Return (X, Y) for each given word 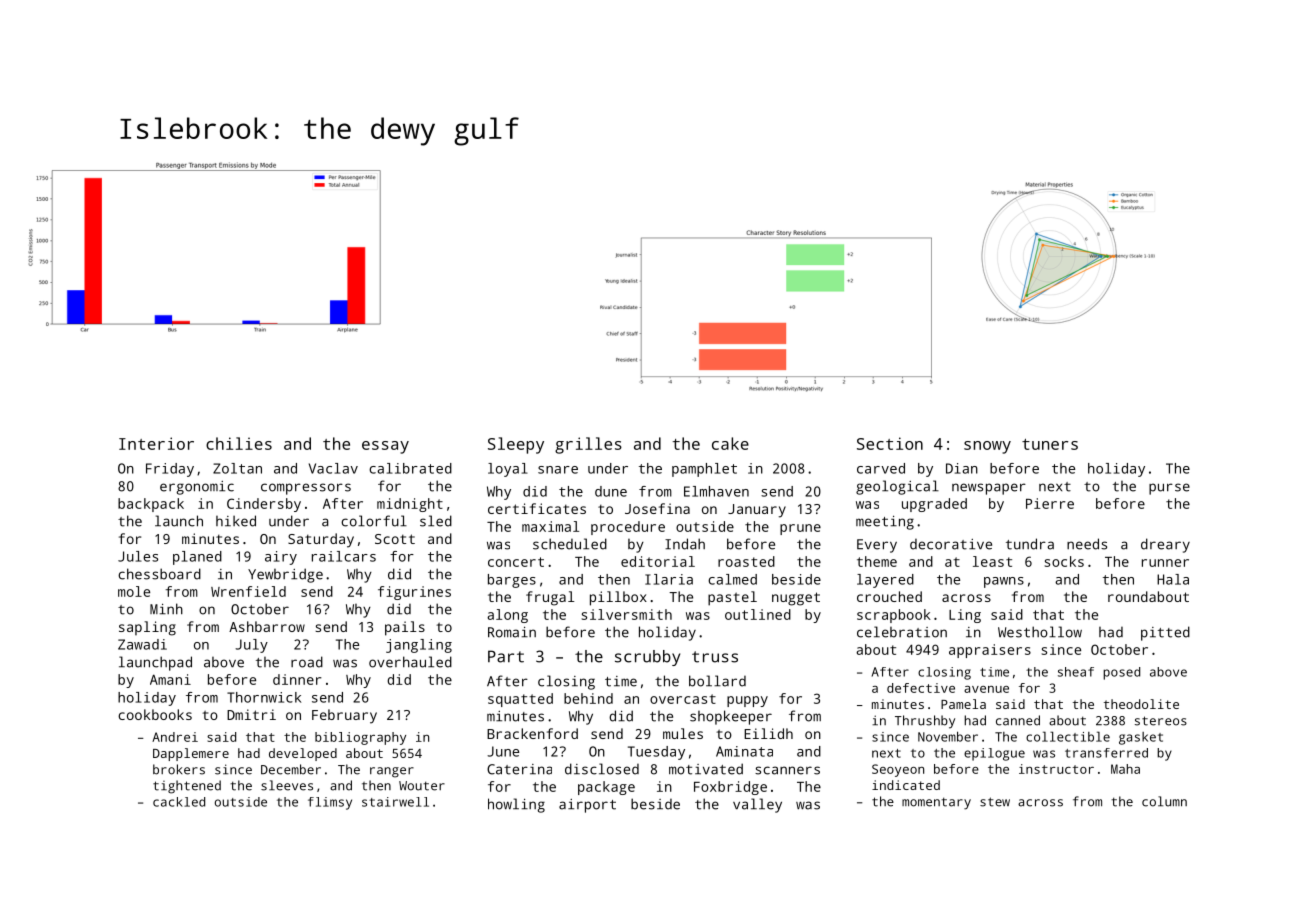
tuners (1050, 444)
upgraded (934, 505)
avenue (986, 689)
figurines (414, 593)
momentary (936, 803)
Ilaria (669, 579)
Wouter (422, 786)
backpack (151, 505)
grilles (588, 445)
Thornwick (264, 697)
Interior (156, 443)
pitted (1165, 633)
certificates (537, 508)
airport (587, 806)
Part (506, 656)
